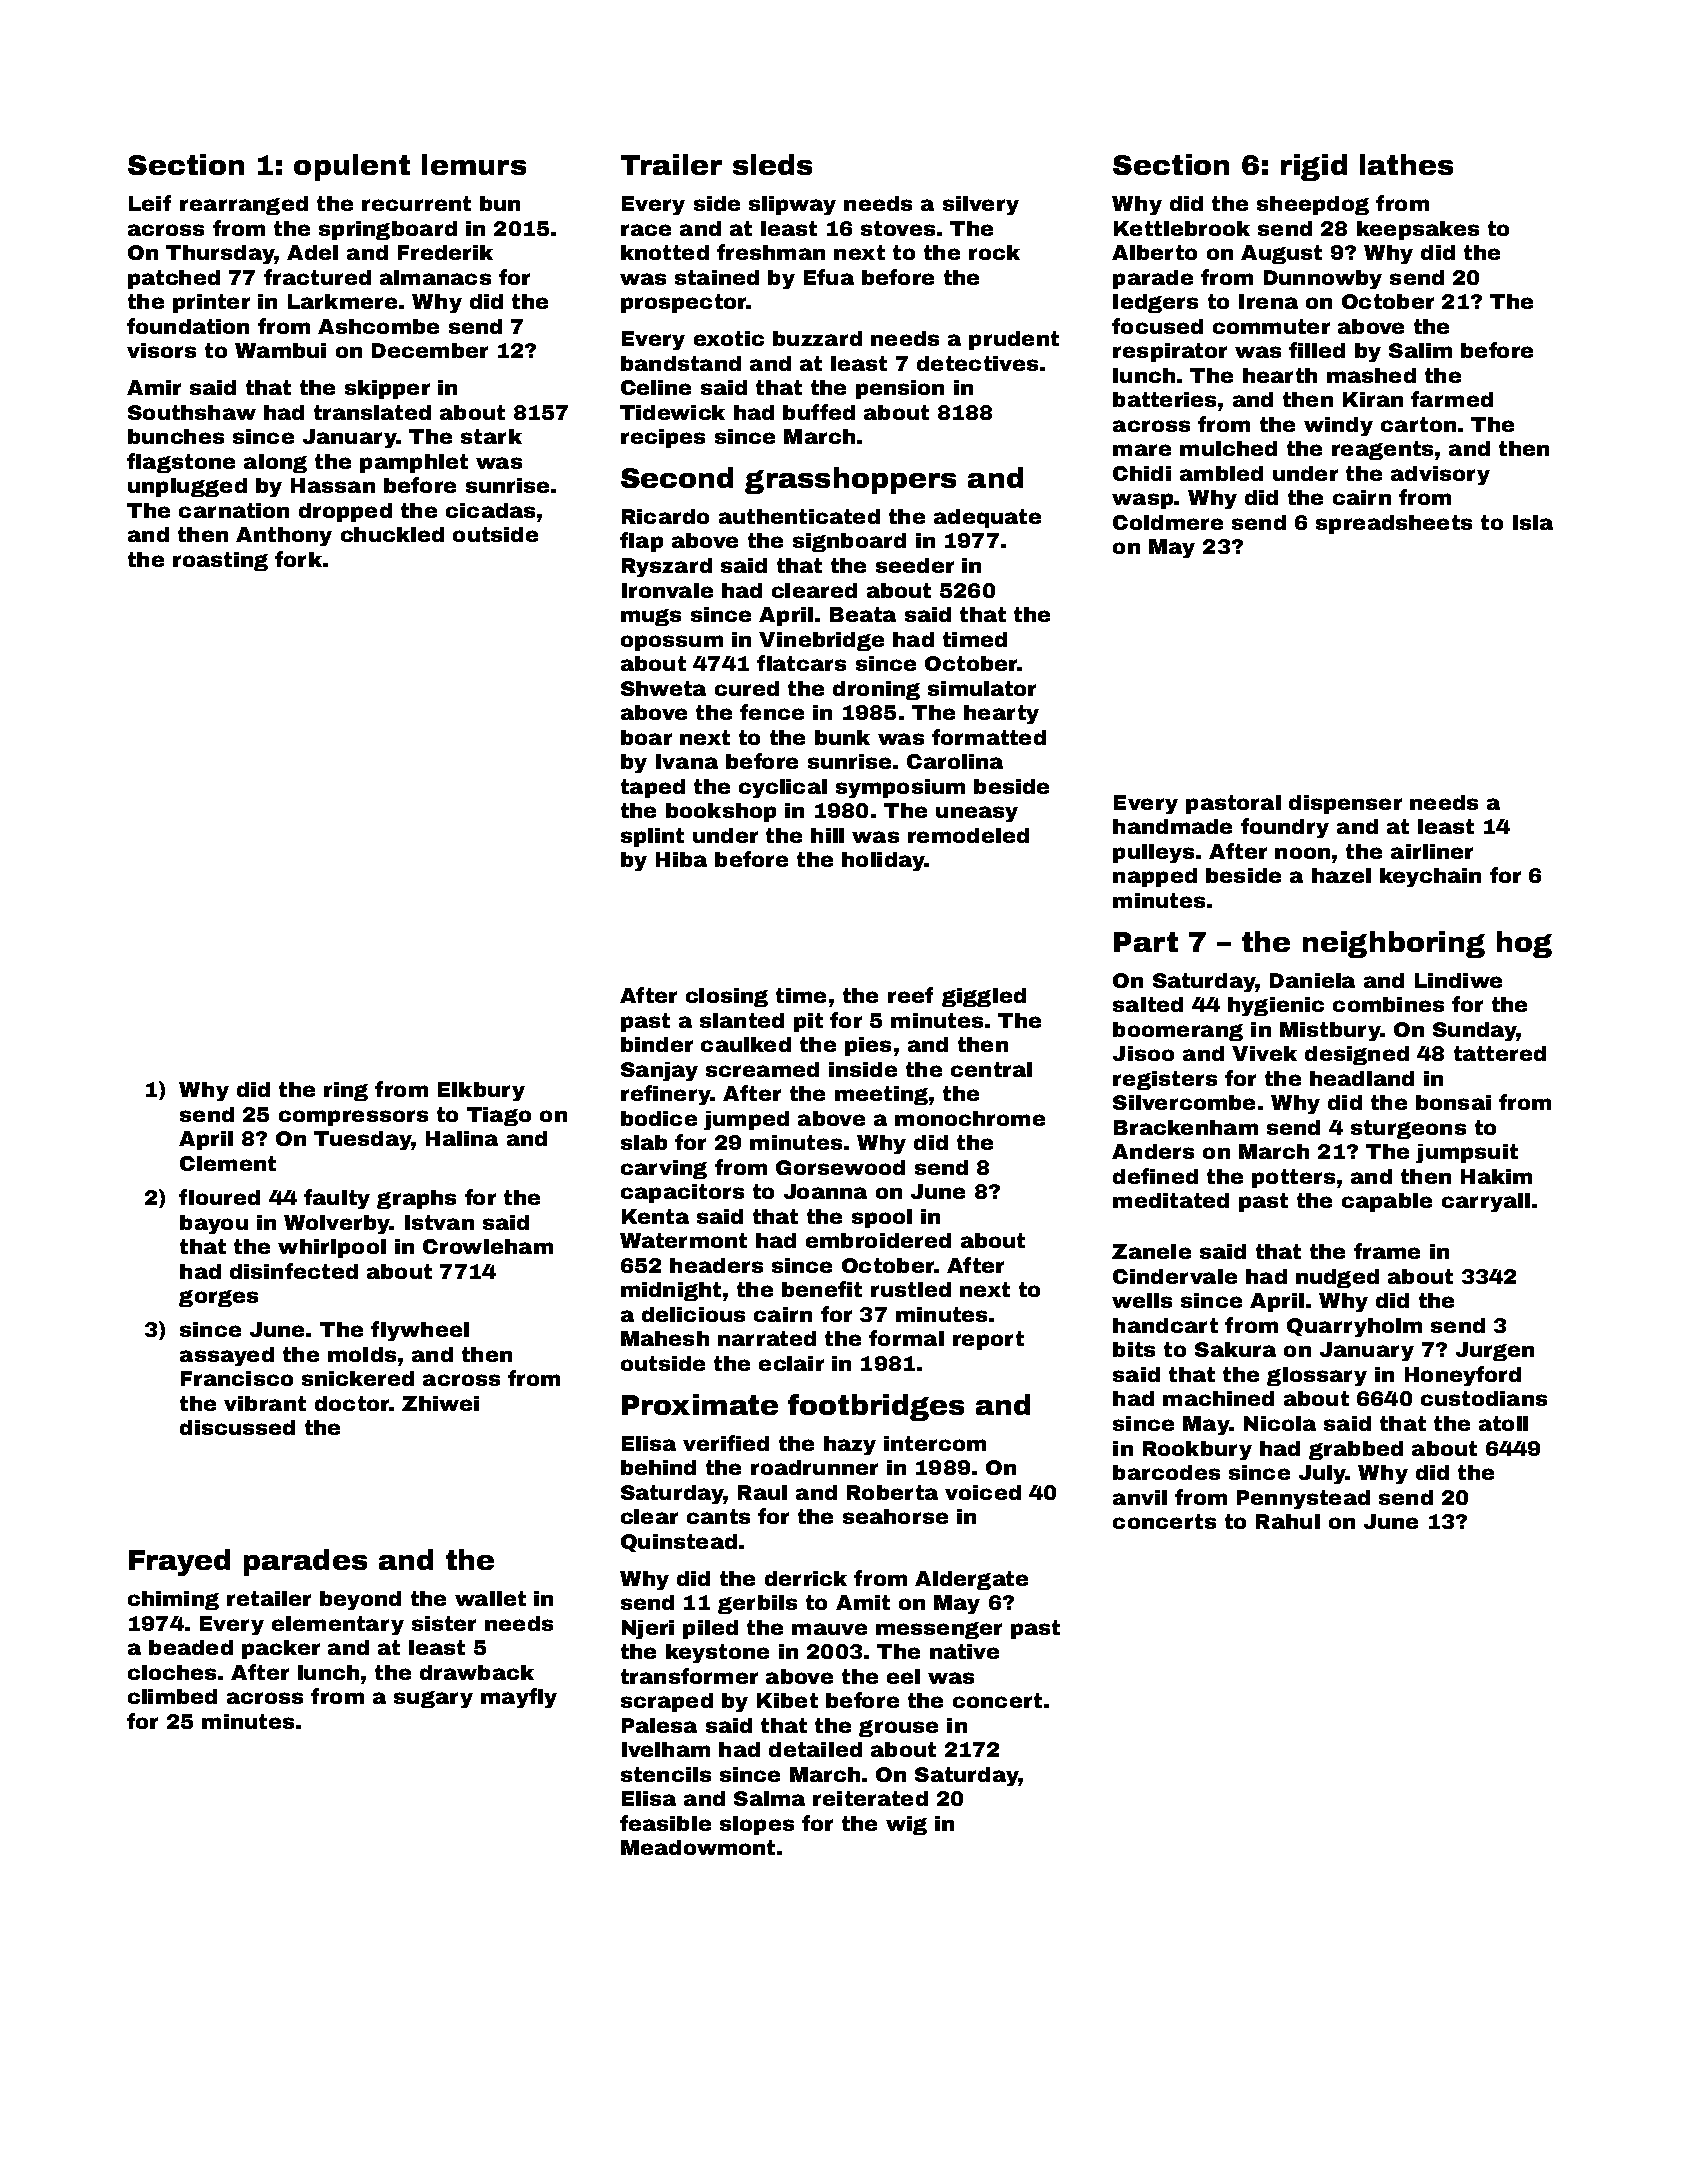 The height and width of the screenshot is (2178, 1683). I want to click on carryall, so click(1486, 1202).
